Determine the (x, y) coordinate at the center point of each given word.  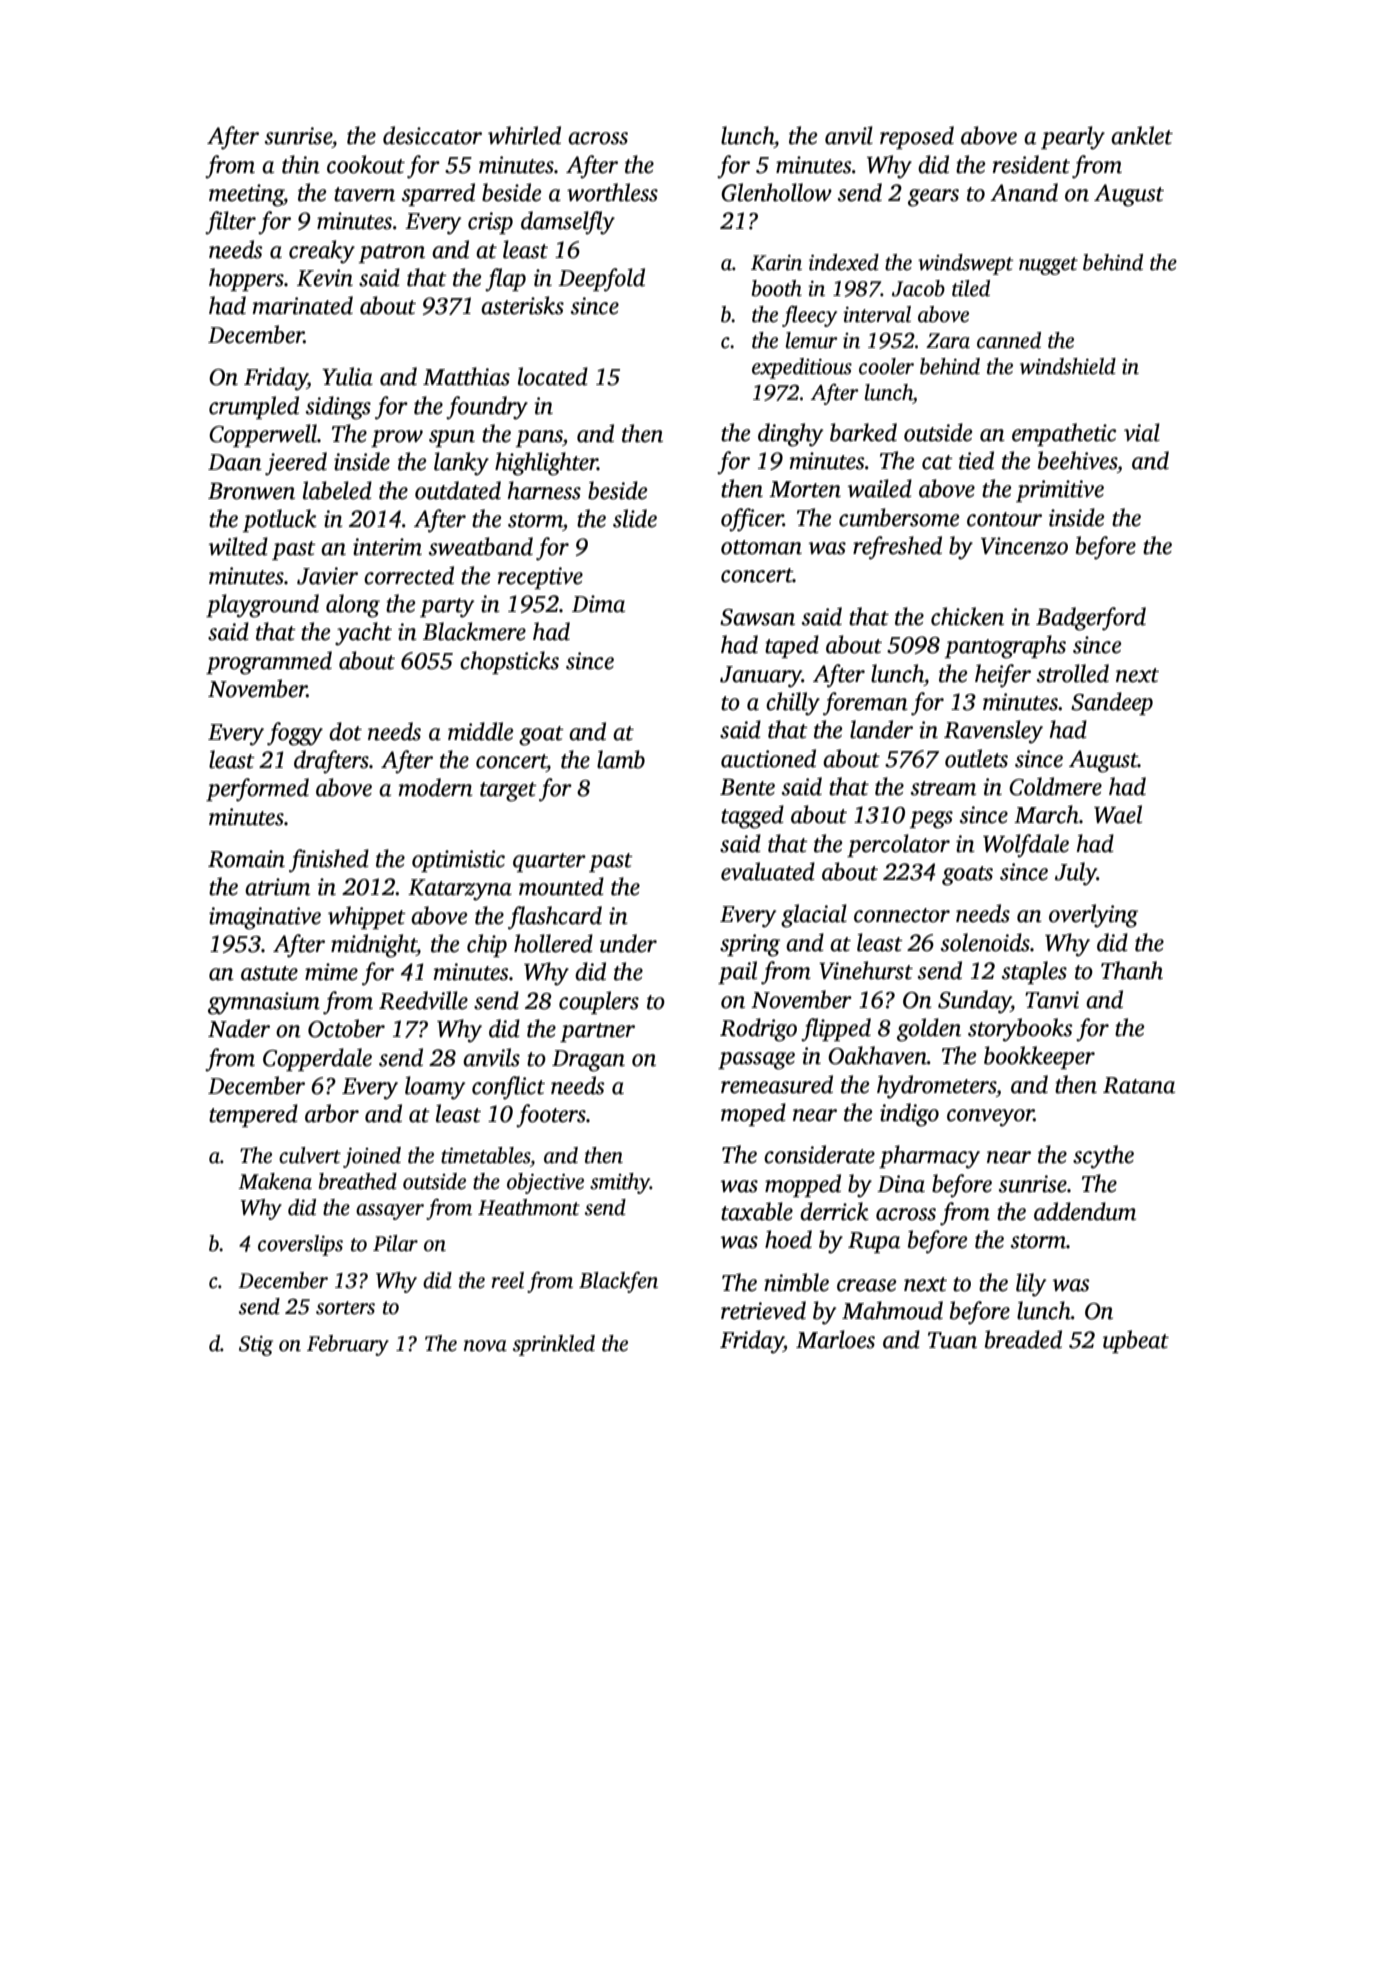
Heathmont (529, 1207)
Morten (805, 489)
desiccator (432, 135)
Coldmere (1055, 786)
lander (881, 729)
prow (397, 438)
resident (1031, 164)
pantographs (1005, 647)
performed (257, 790)
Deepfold (601, 280)
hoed (788, 1239)
